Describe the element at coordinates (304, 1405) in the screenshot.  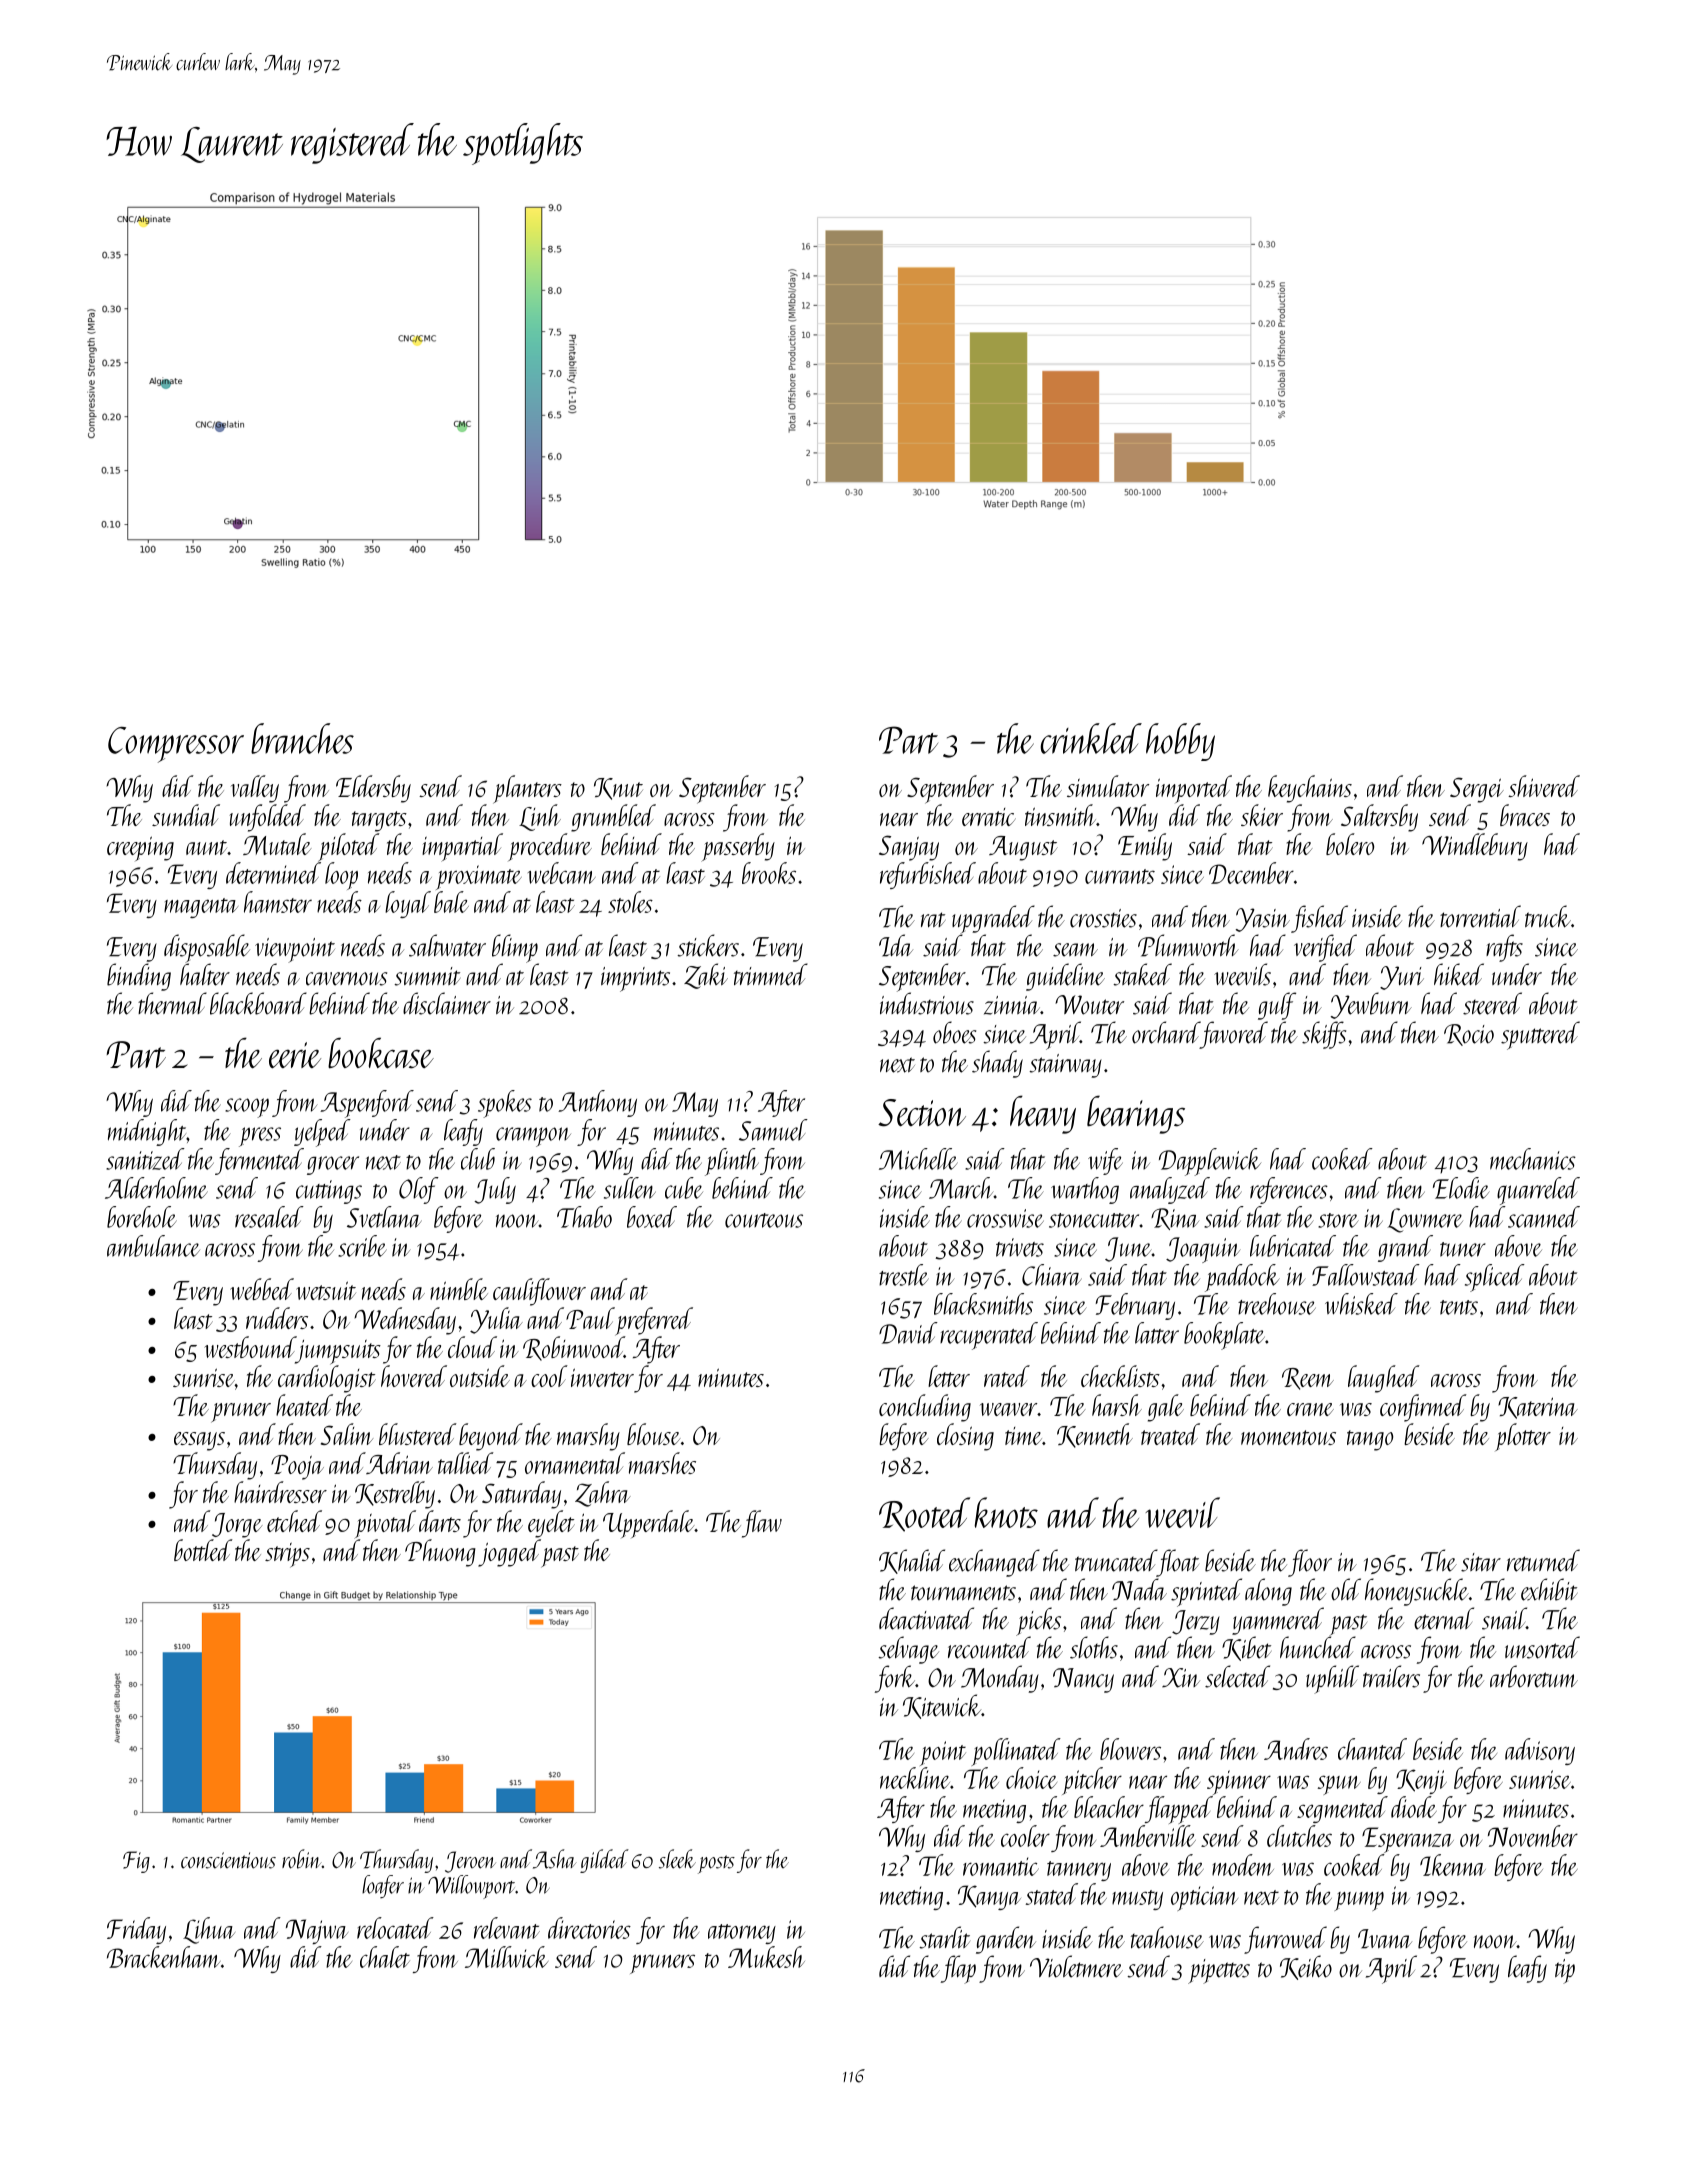
I see `heated` at that location.
